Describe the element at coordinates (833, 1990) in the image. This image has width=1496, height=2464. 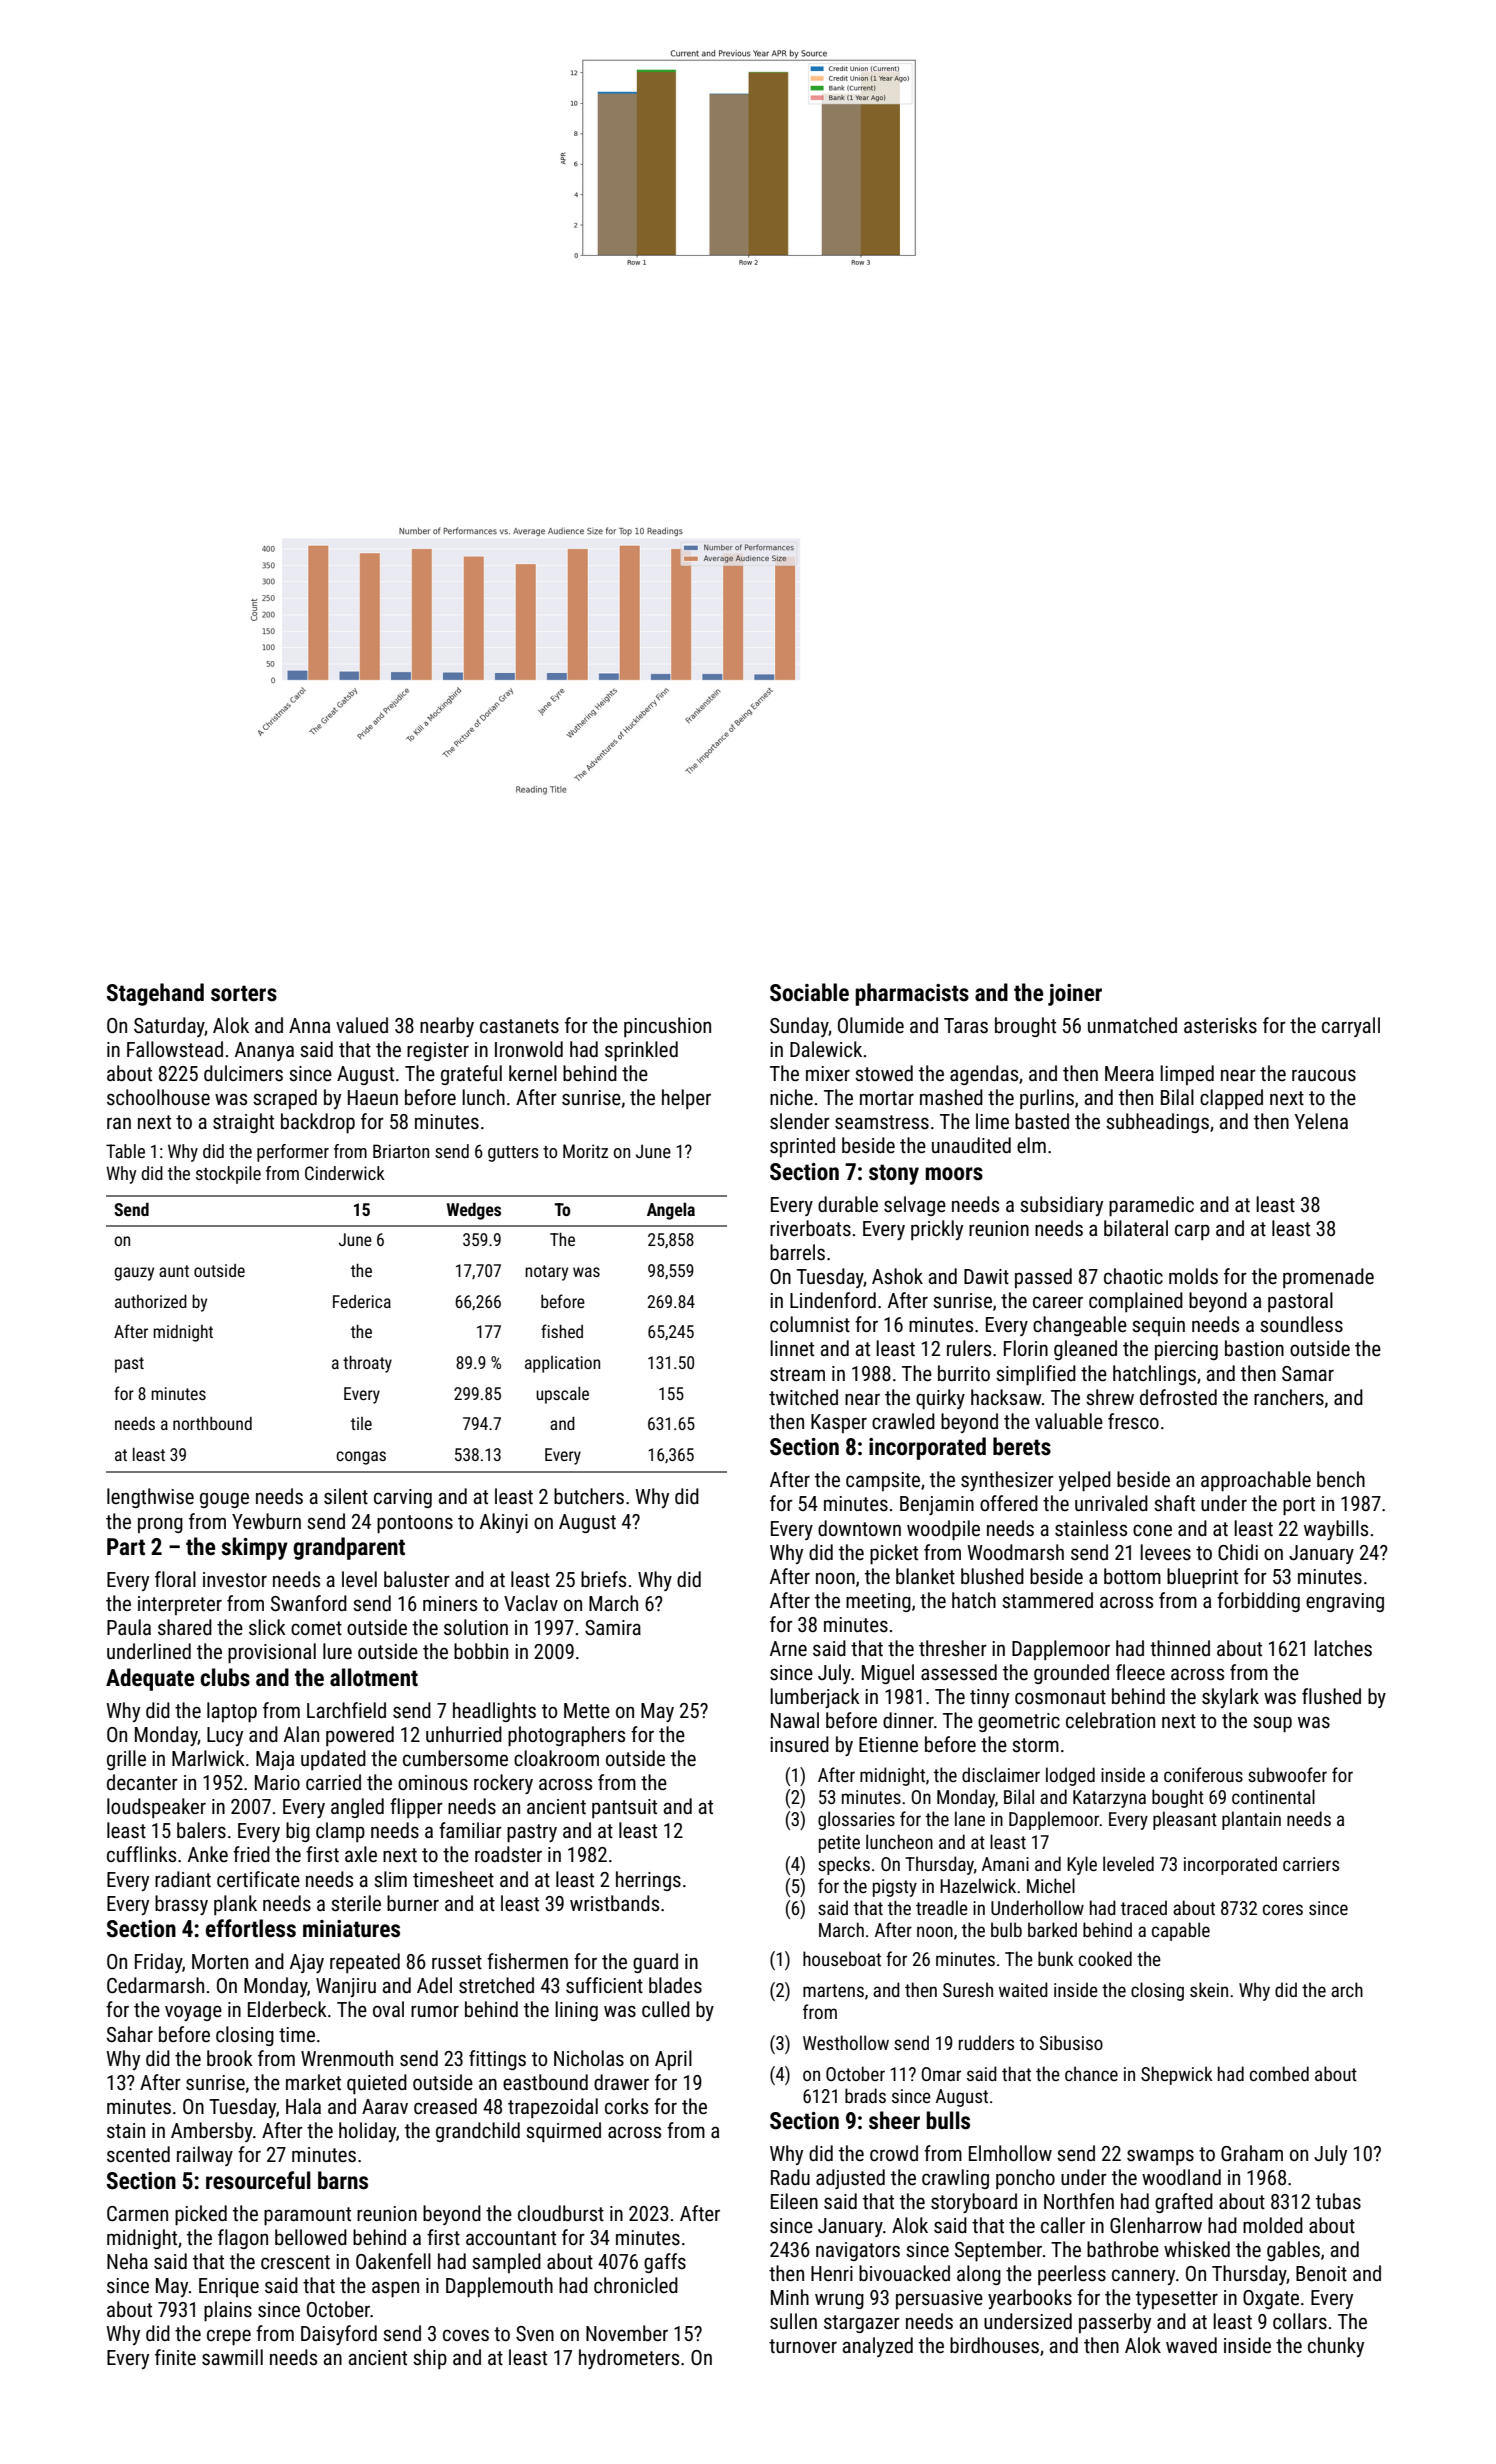
I see `martens` at that location.
